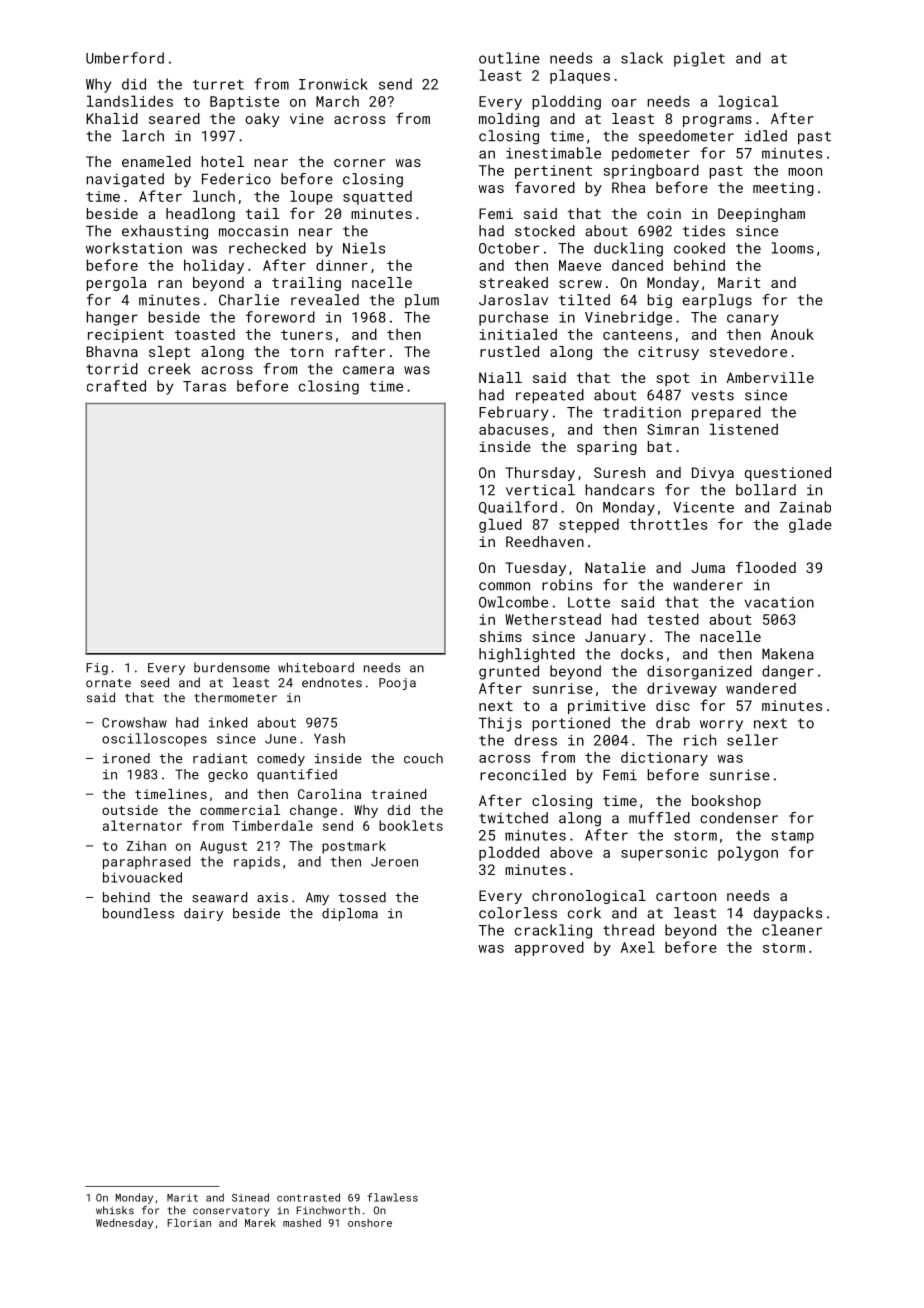 This screenshot has height=1308, width=924. Describe the element at coordinates (124, 1223) in the screenshot. I see `Wednesday` at that location.
